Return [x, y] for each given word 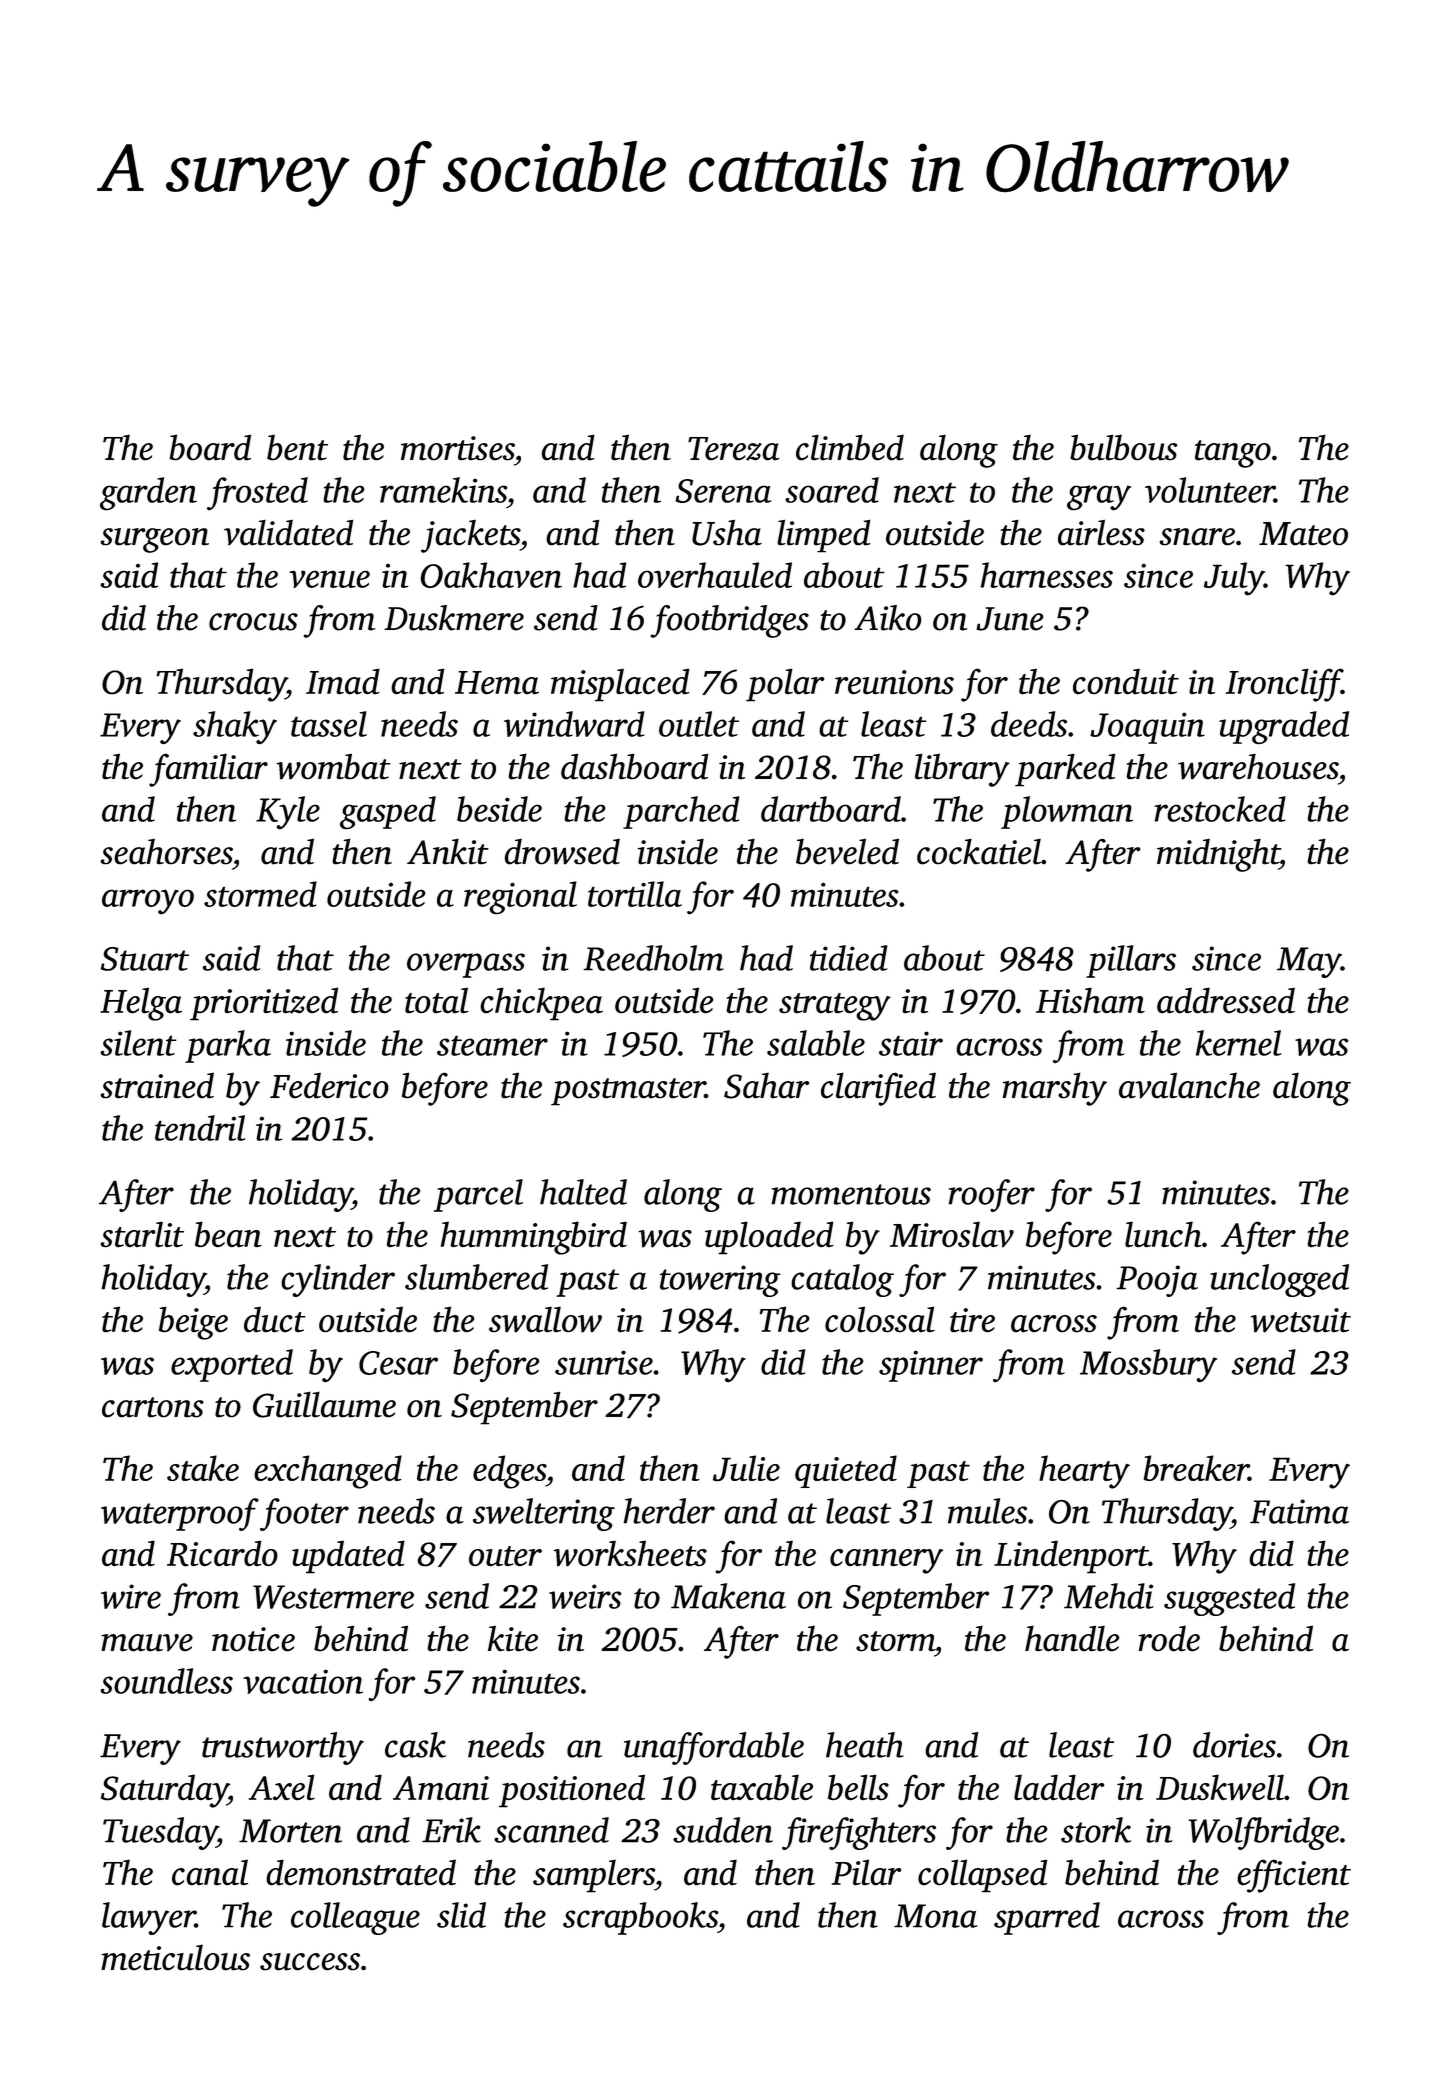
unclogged [1279, 1280]
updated [348, 1557]
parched [681, 812]
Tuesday [160, 1833]
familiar [208, 770]
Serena [723, 491]
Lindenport [1071, 1557]
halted [583, 1192]
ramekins [443, 490]
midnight [1218, 855]
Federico [329, 1085]
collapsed [982, 1876]
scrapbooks [640, 1918]
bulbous [1124, 447]
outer [505, 1556]
